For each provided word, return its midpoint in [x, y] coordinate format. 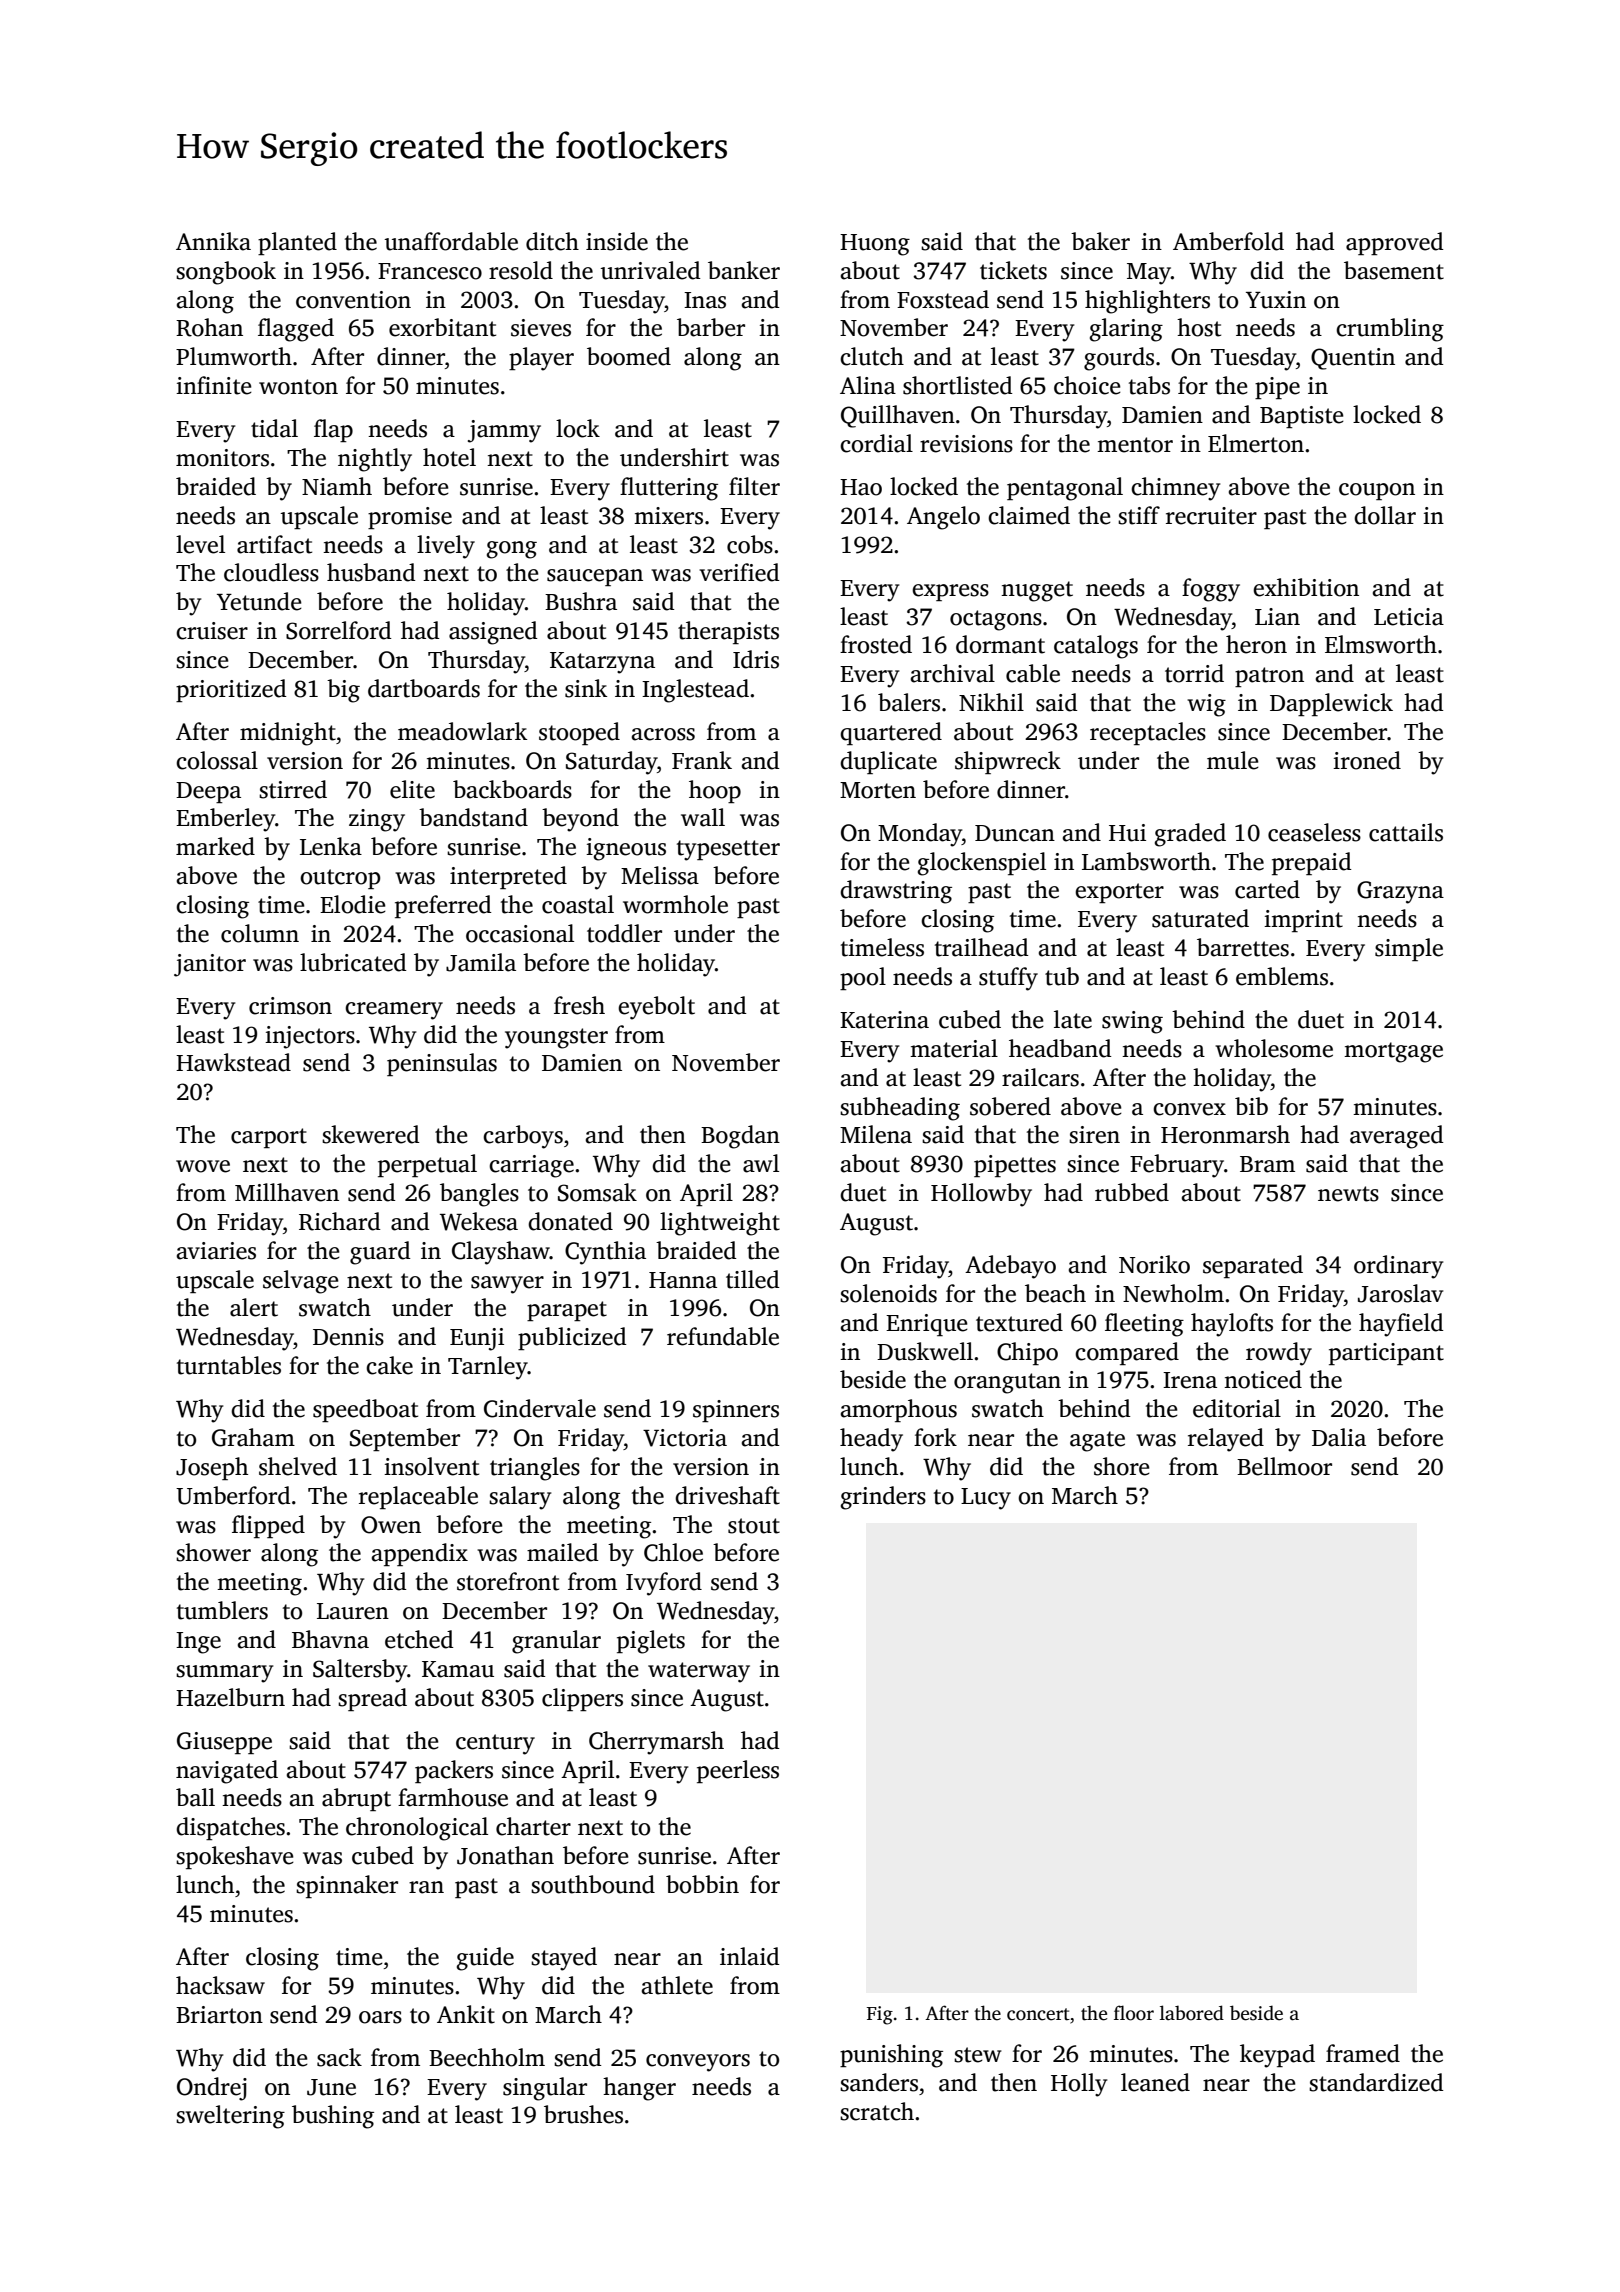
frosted [876, 644]
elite [412, 789]
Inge [198, 1643]
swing [1132, 1022]
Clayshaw [501, 1253]
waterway [699, 1672]
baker [1100, 241]
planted [297, 243]
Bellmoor [1284, 1466]
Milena [876, 1134]
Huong [875, 245]
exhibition [1306, 587]
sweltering [230, 2117]
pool [863, 978]
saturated [1200, 918]
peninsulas [442, 1064]
